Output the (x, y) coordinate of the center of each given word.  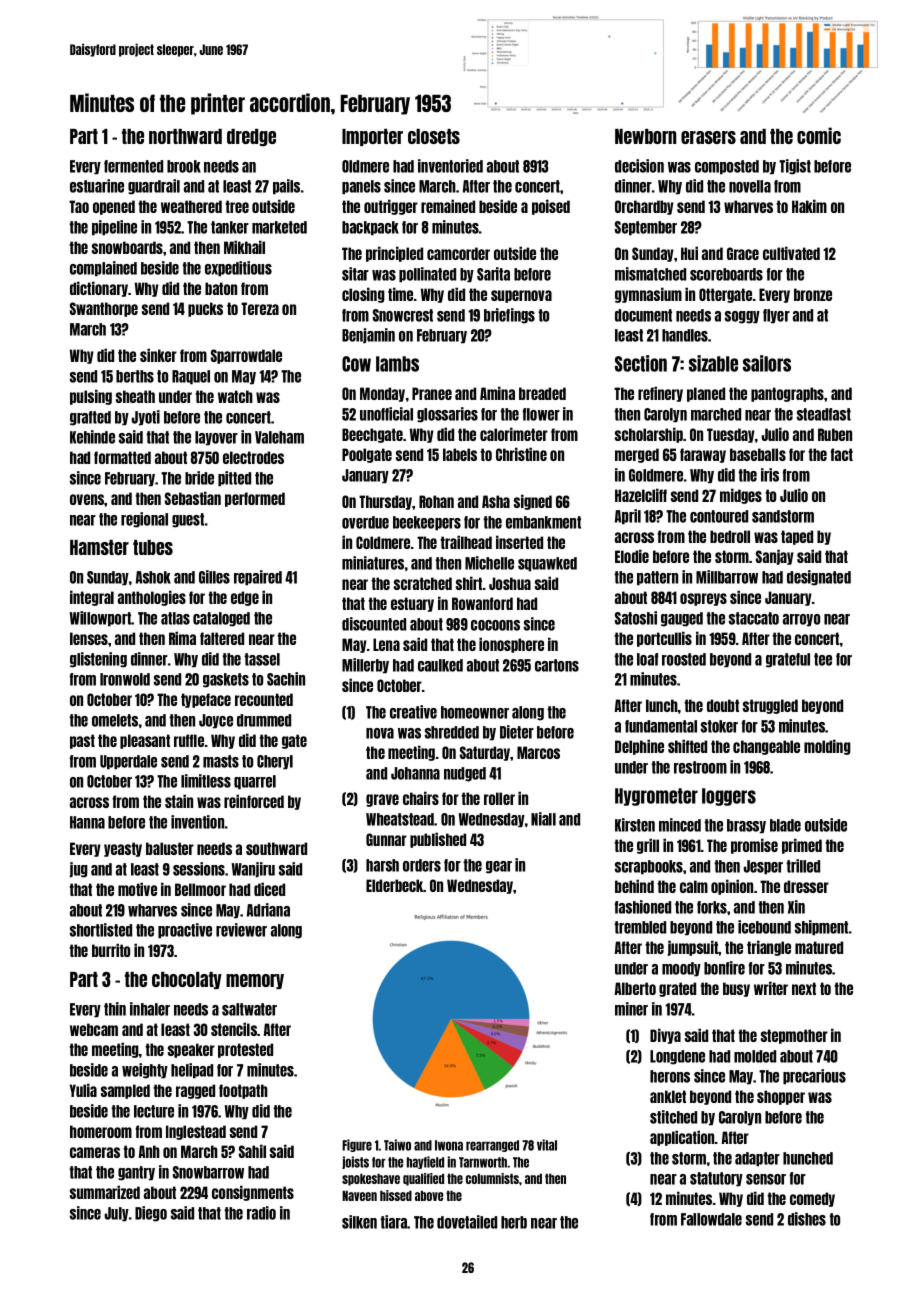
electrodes (253, 457)
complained (103, 269)
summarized (105, 1192)
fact (842, 454)
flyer (776, 316)
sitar (355, 274)
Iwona (449, 1145)
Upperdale (128, 762)
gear (499, 867)
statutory (716, 1179)
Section (641, 363)
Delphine (639, 747)
